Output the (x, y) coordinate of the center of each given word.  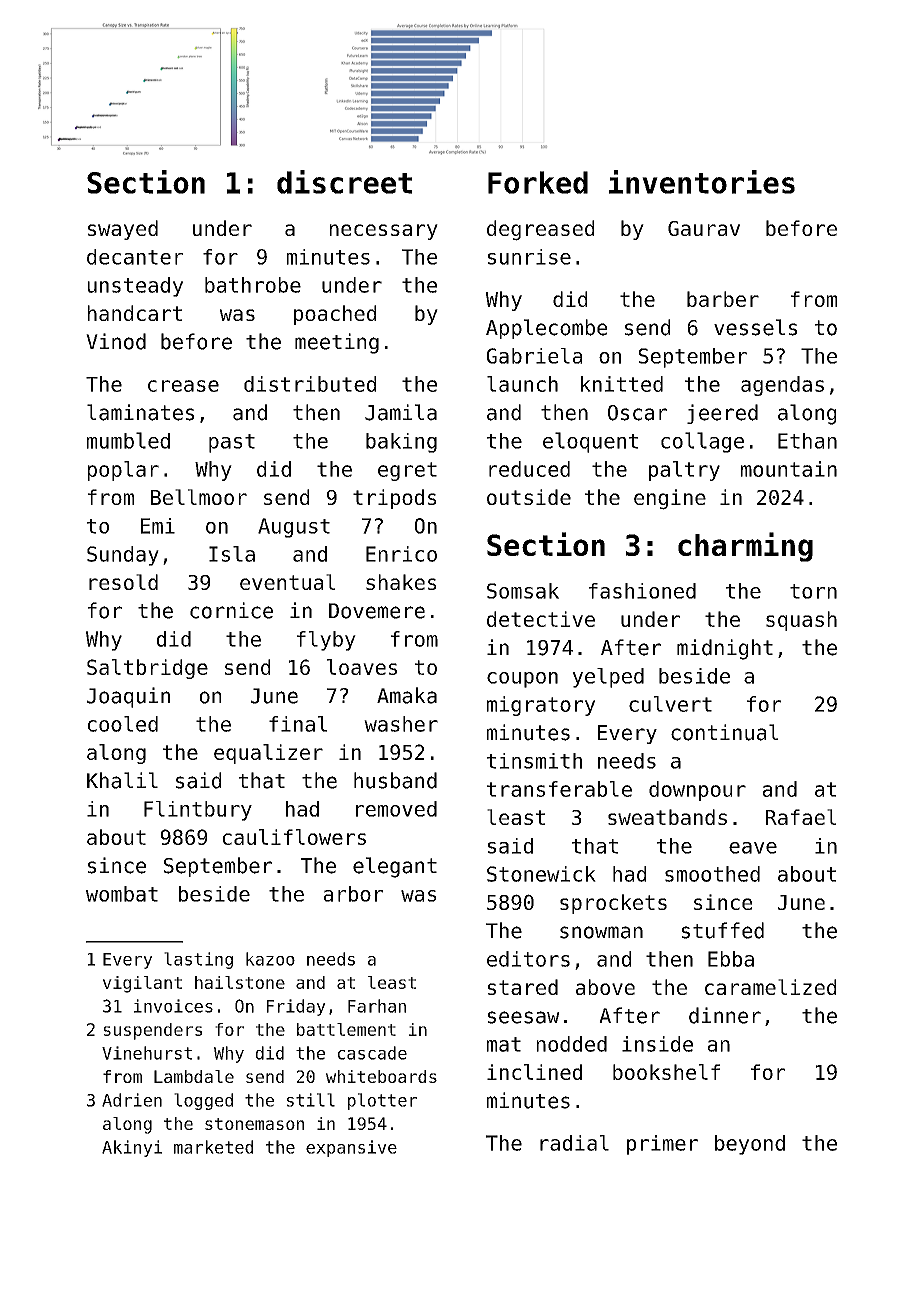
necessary (384, 232)
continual (724, 732)
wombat (122, 894)
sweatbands (667, 817)
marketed (213, 1147)
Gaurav (704, 228)
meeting (337, 343)
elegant (395, 867)
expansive (351, 1148)
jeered (722, 414)
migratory (541, 706)
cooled (123, 724)
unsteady (135, 287)
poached (335, 315)
